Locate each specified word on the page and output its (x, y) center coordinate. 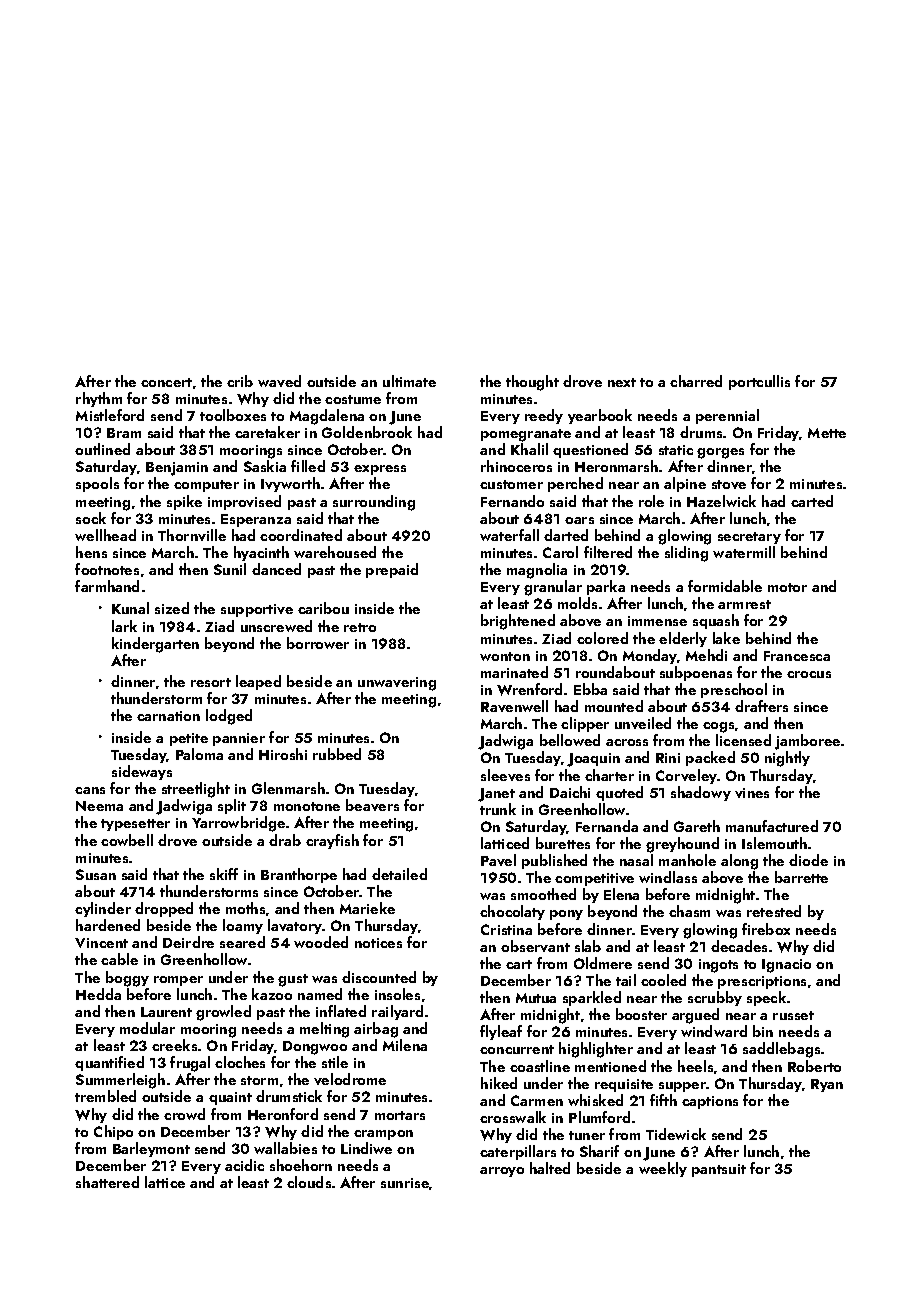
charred (696, 381)
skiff (224, 874)
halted (550, 1168)
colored (602, 638)
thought (532, 383)
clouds (309, 1182)
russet (793, 1015)
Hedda (98, 994)
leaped (258, 682)
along (739, 862)
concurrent (517, 1049)
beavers (372, 805)
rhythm (99, 399)
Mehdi (706, 655)
